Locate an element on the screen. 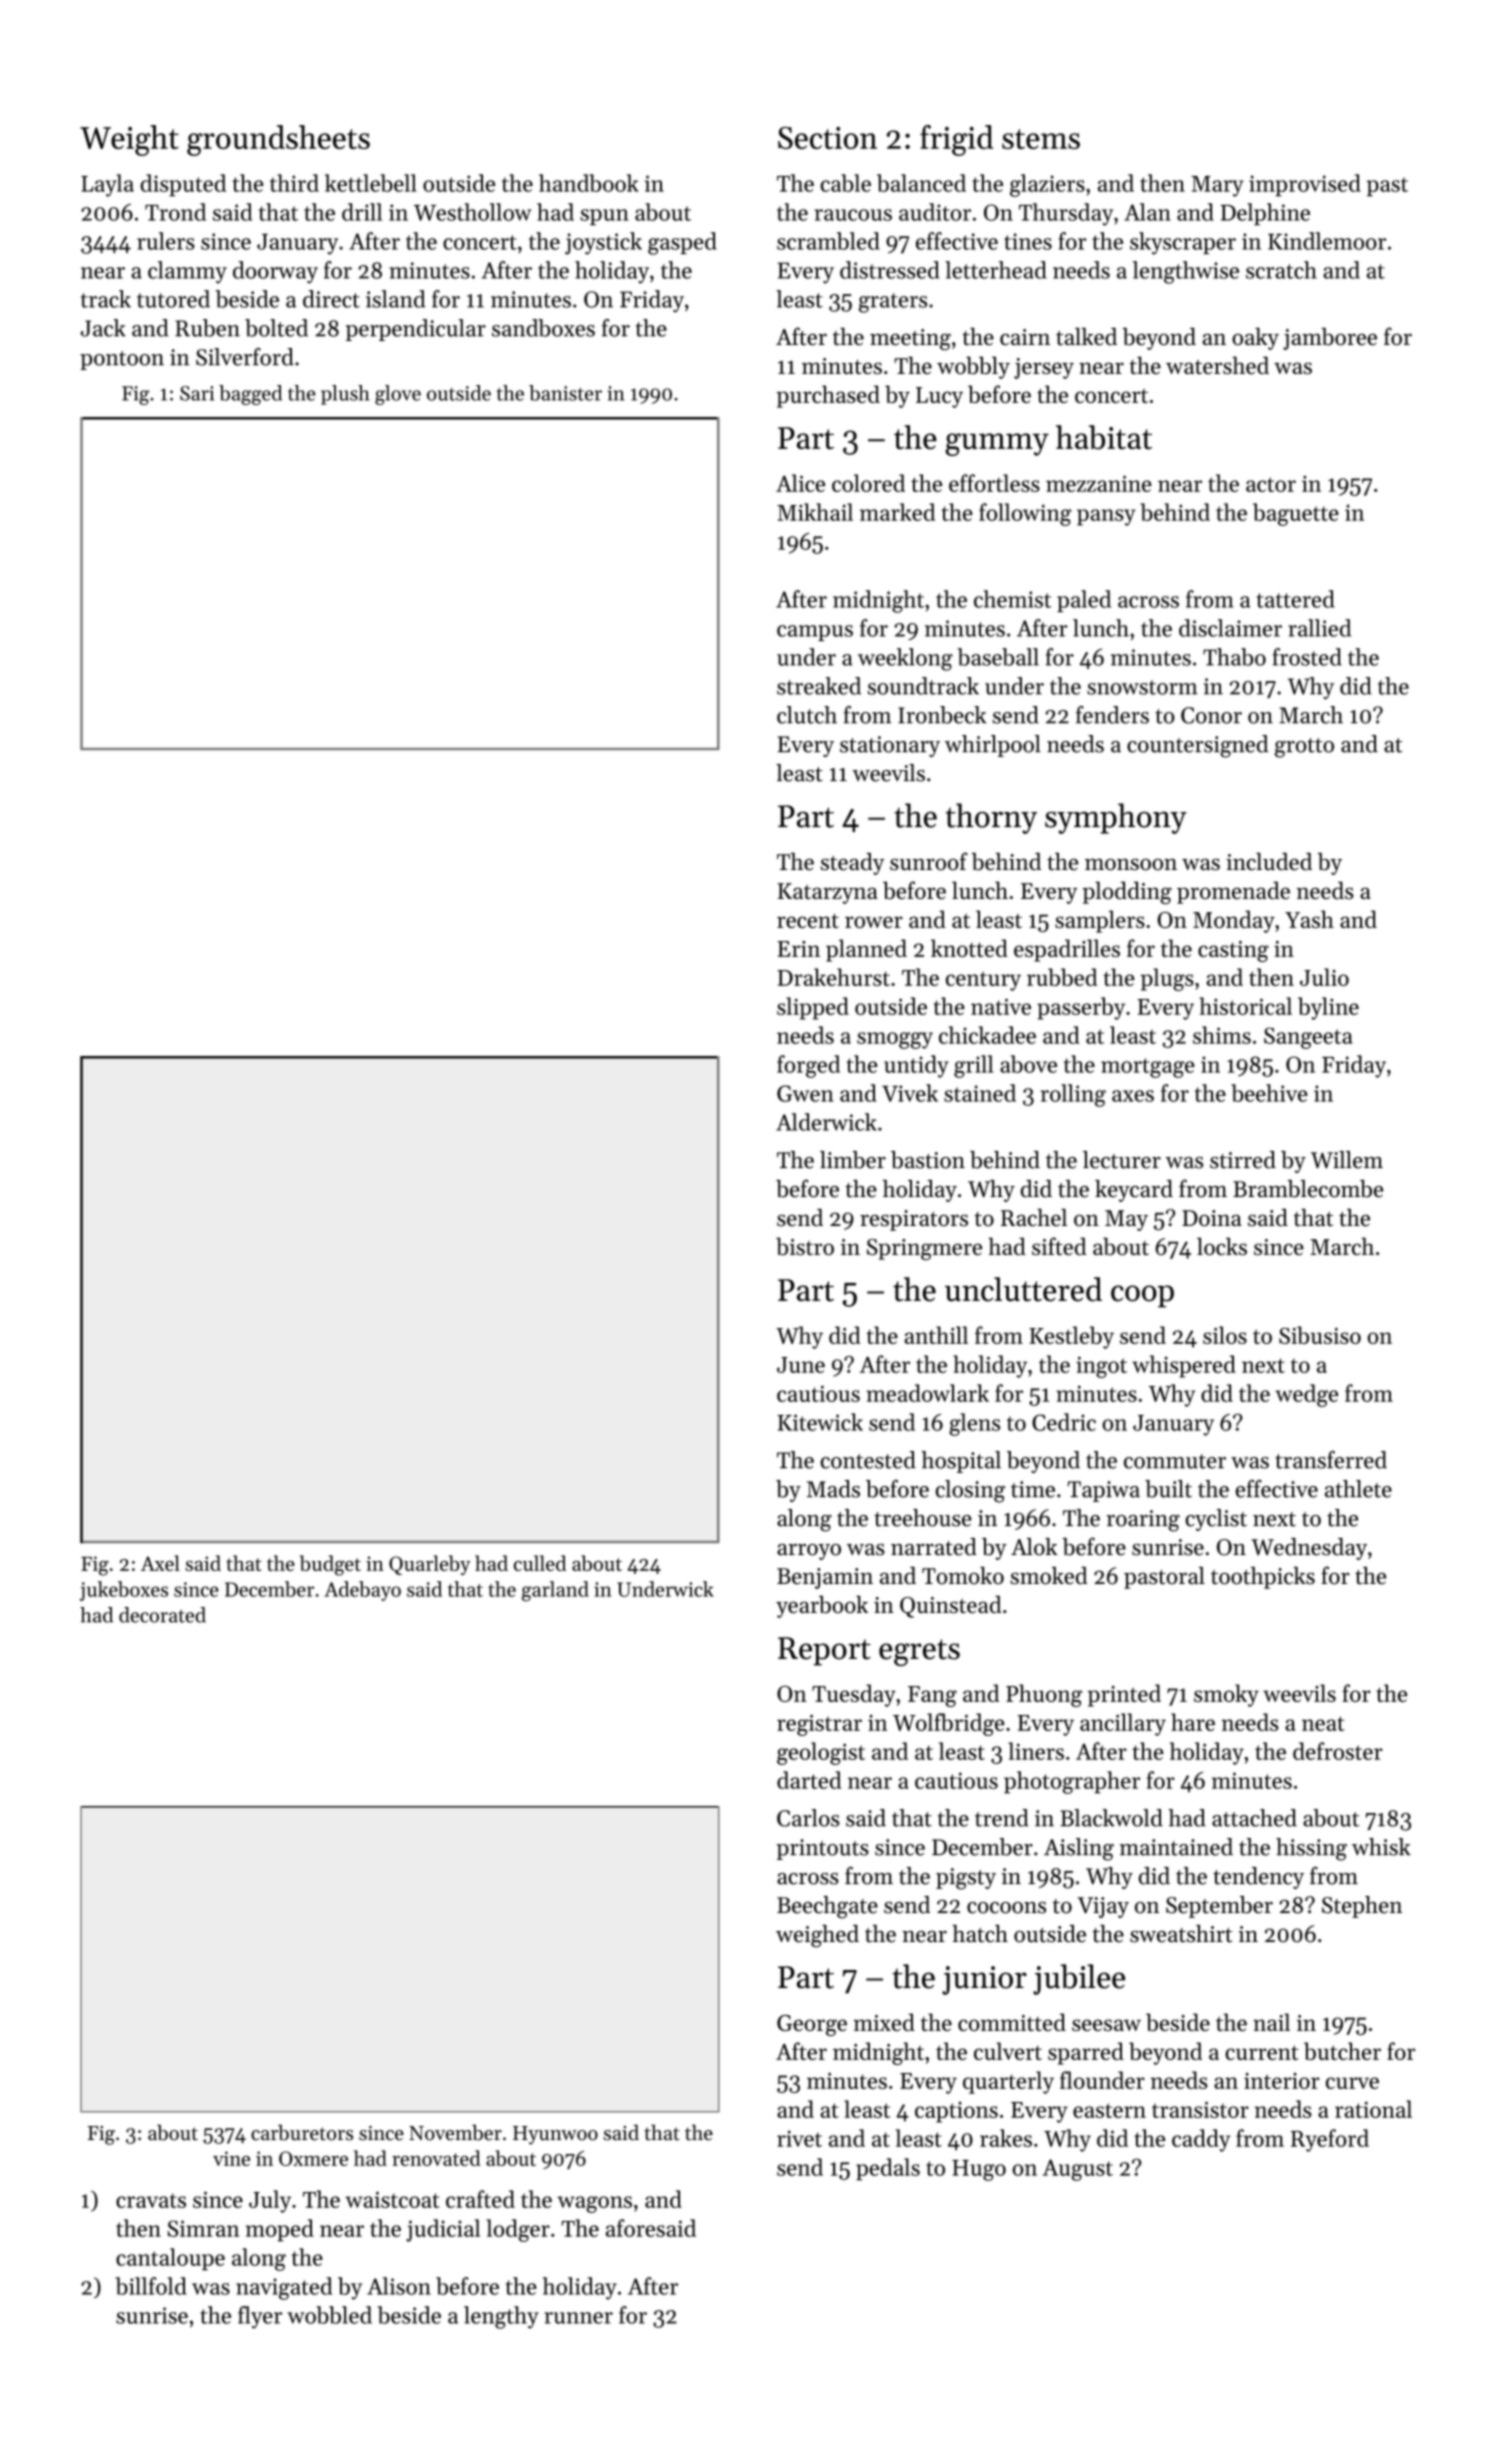 The height and width of the screenshot is (2464, 1496). billfold is located at coordinates (151, 2286).
